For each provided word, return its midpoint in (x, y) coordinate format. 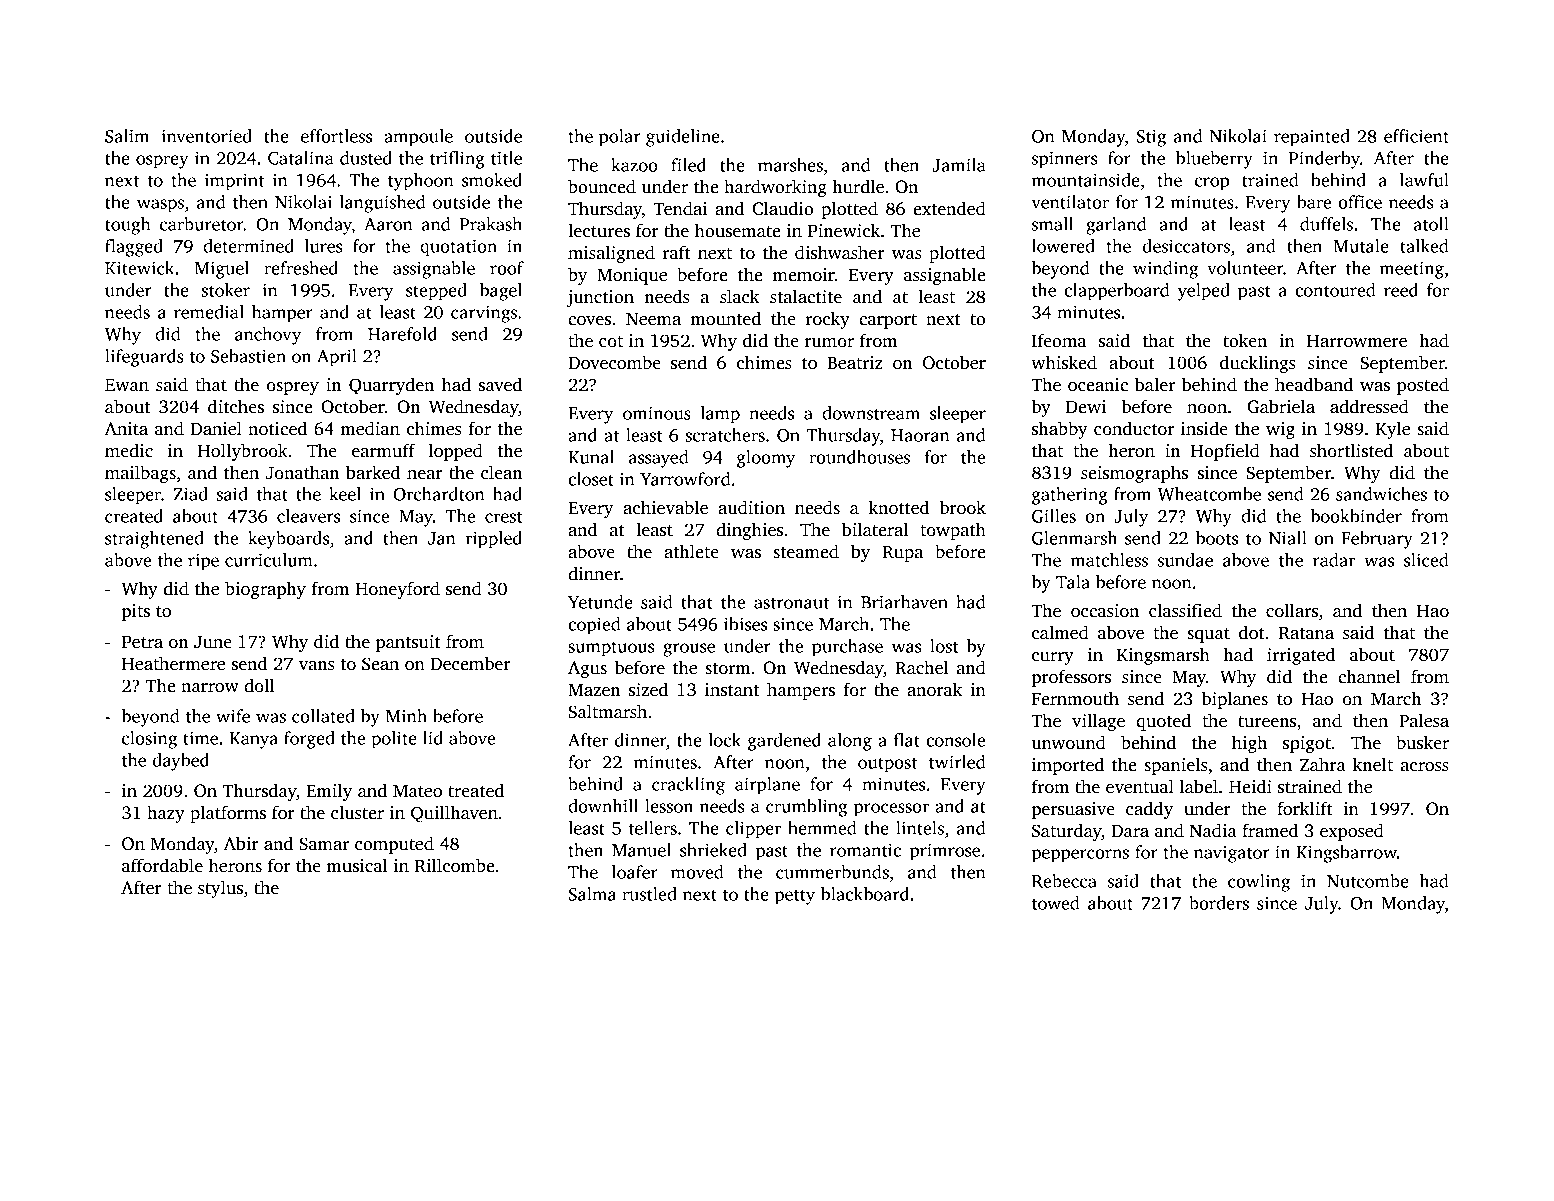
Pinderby (1324, 160)
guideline (683, 138)
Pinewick (844, 230)
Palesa (1424, 720)
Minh (406, 716)
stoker (226, 290)
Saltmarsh (607, 711)
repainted (1312, 138)
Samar (324, 844)
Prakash (491, 224)
